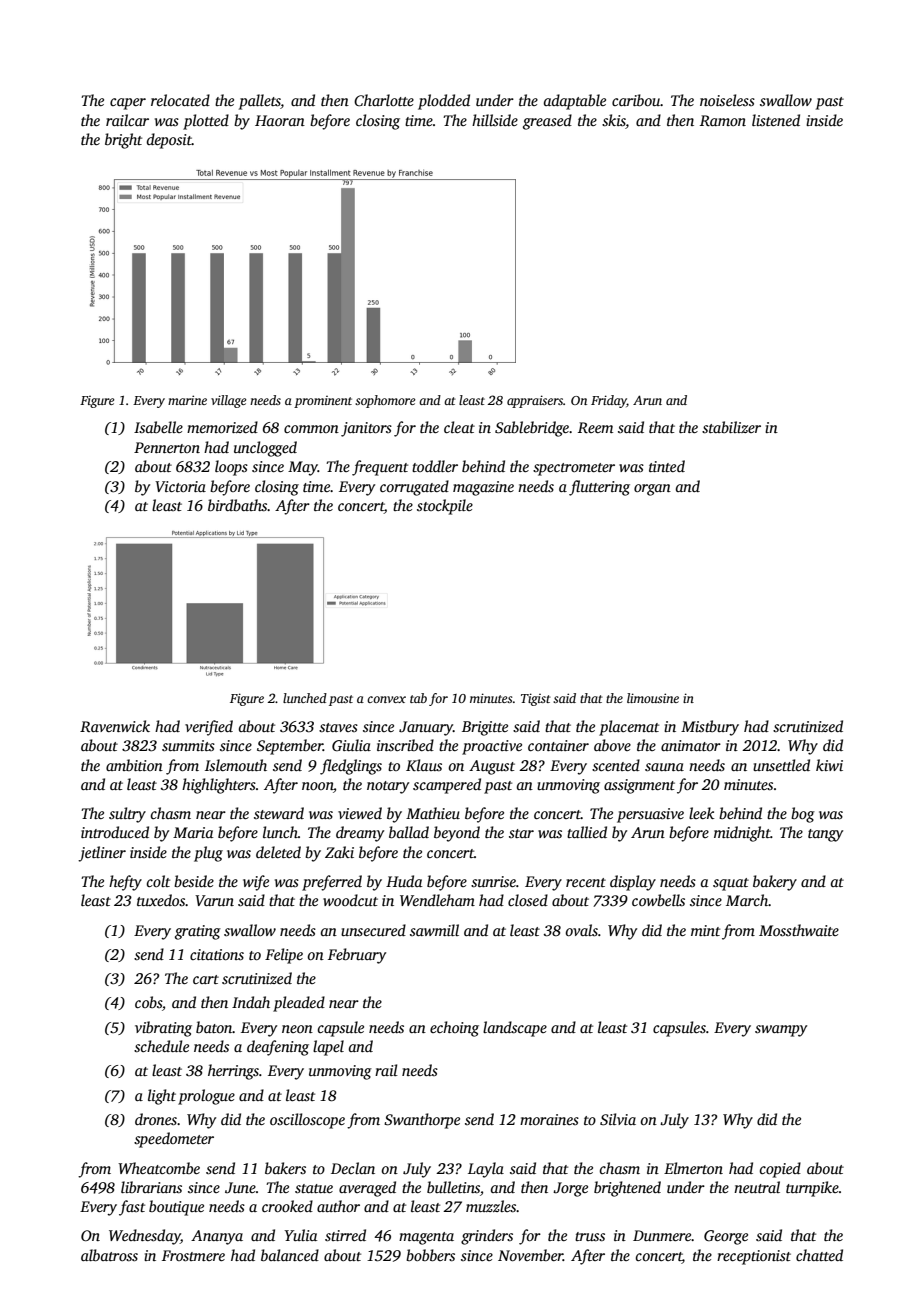 The width and height of the page is (924, 1308). Describe the element at coordinates (236, 765) in the page. I see `Islemouth` at that location.
